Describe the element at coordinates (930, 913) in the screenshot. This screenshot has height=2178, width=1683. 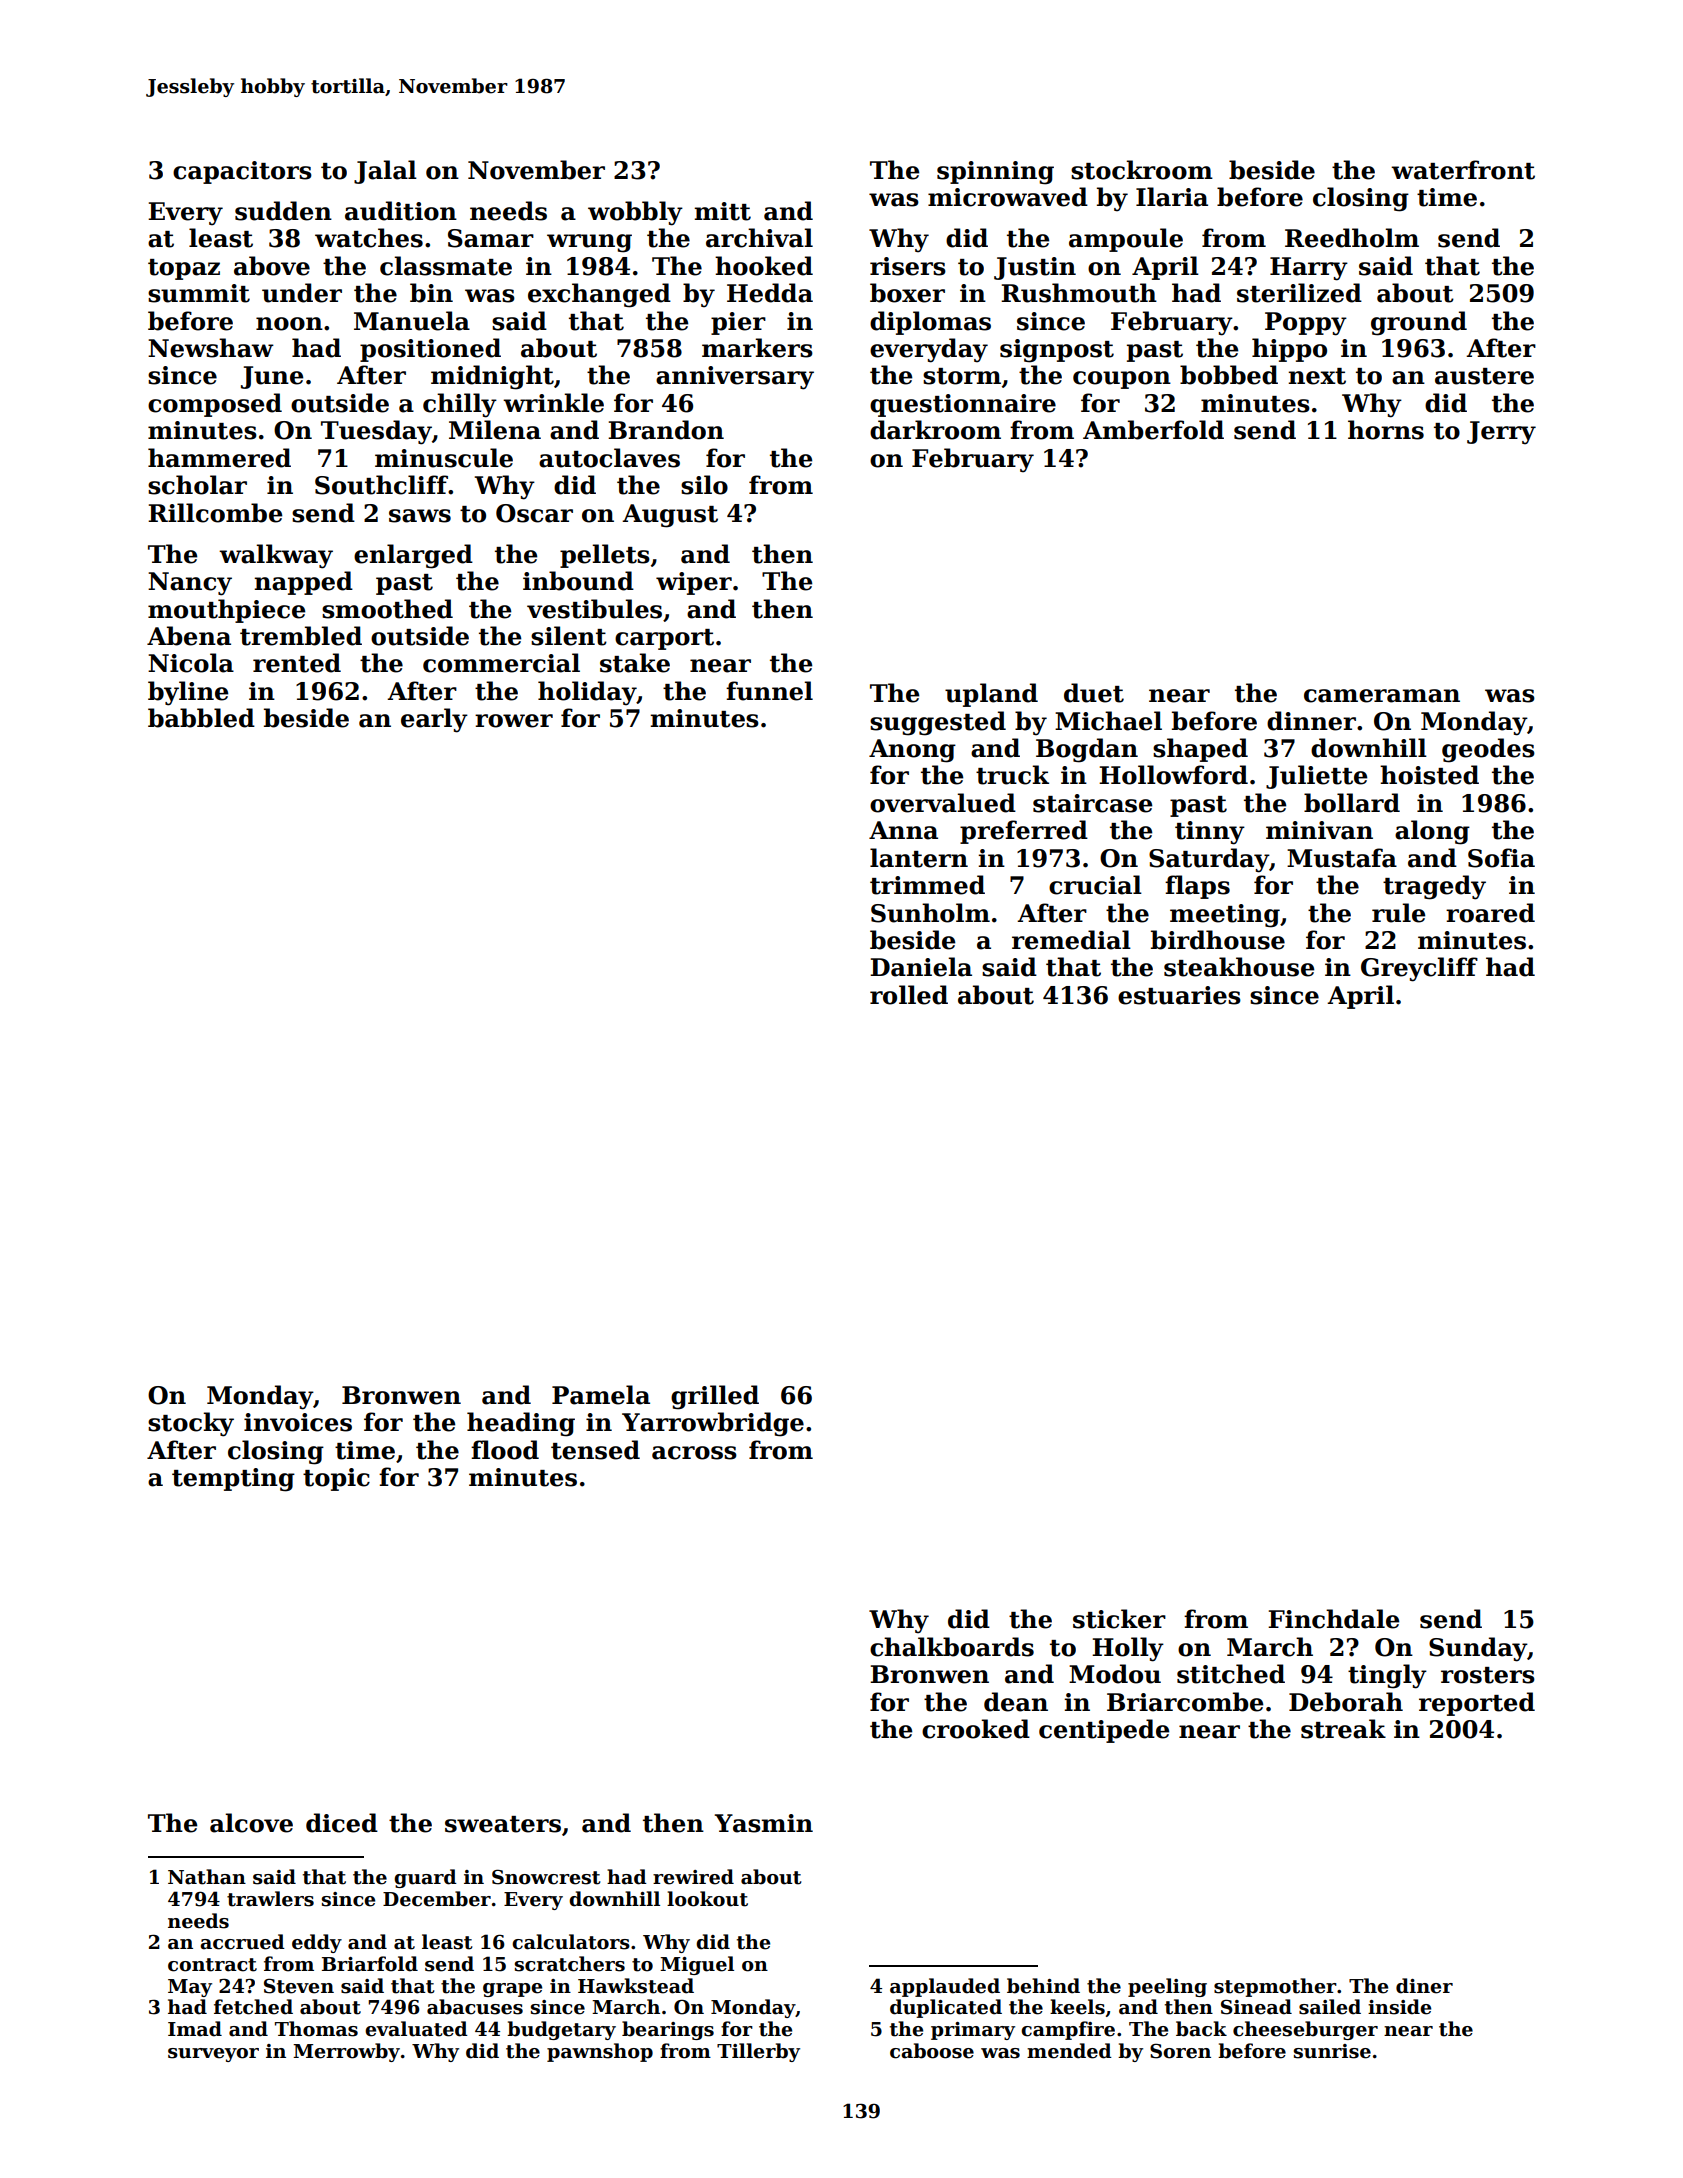
I see `Sunholm` at that location.
